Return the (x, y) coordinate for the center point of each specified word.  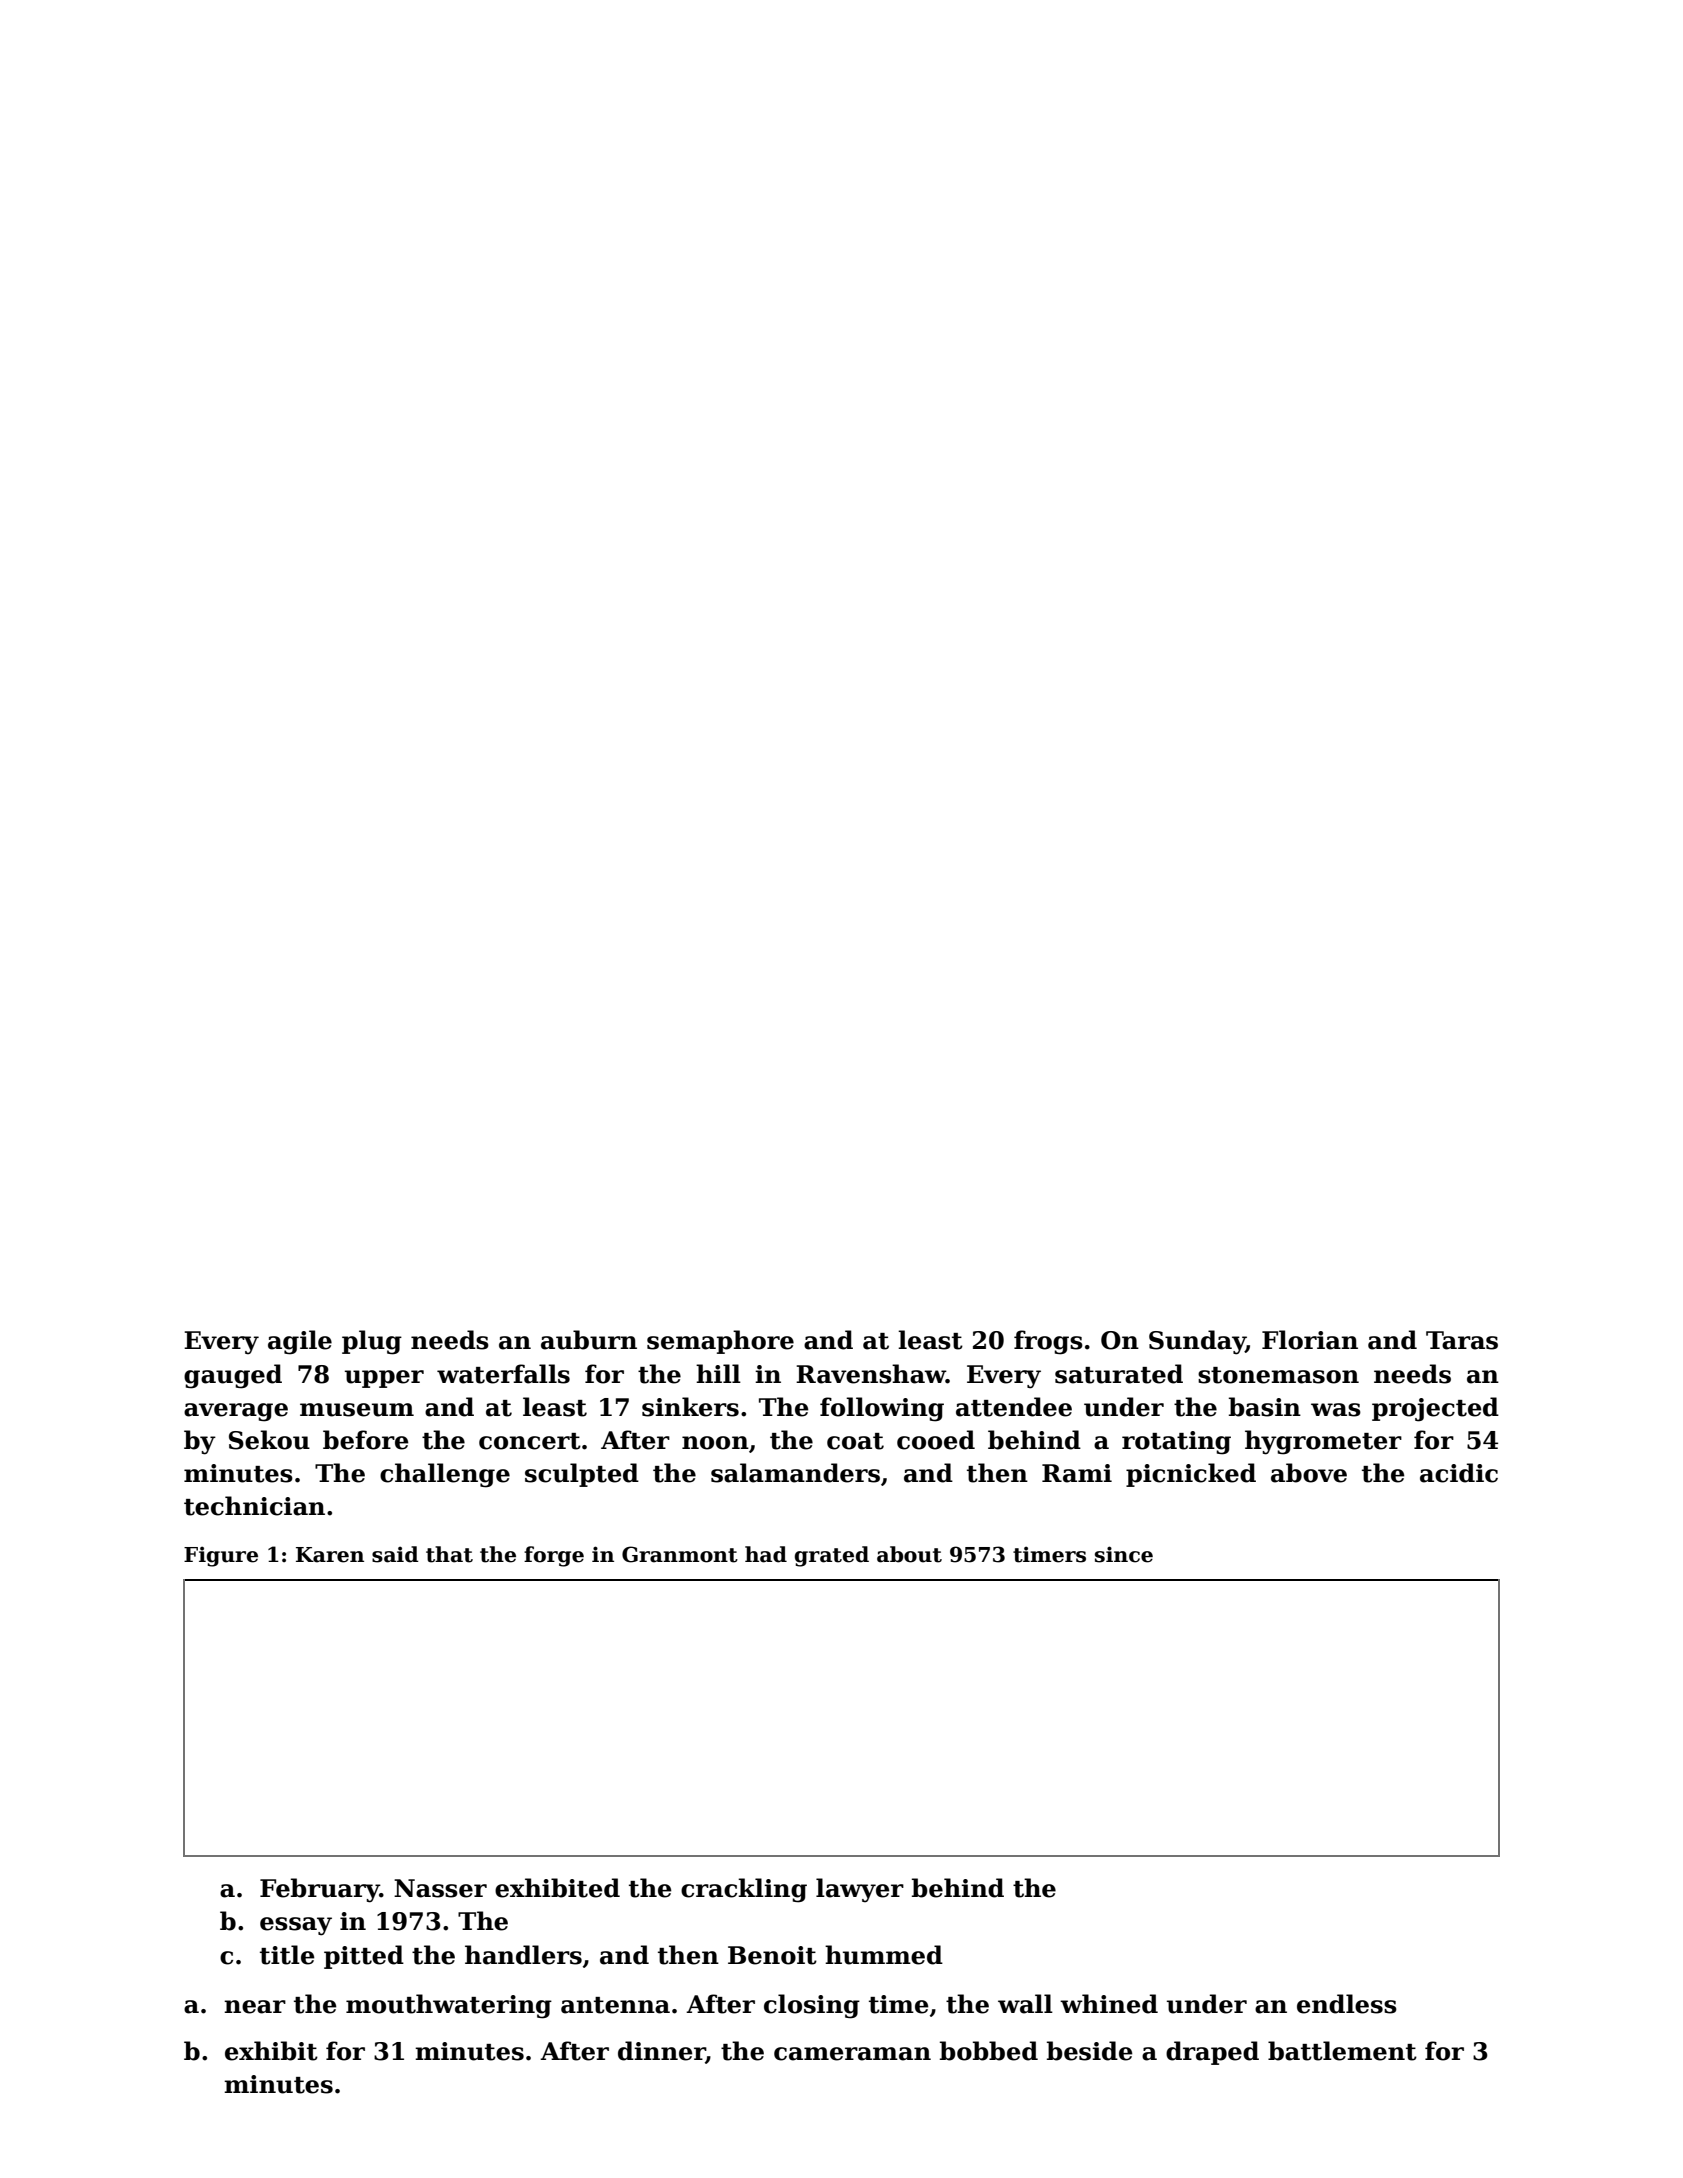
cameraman (852, 2054)
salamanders (795, 1473)
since (1124, 1554)
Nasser (440, 1888)
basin (1265, 1407)
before (366, 1440)
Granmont (680, 1554)
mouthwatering (449, 2006)
